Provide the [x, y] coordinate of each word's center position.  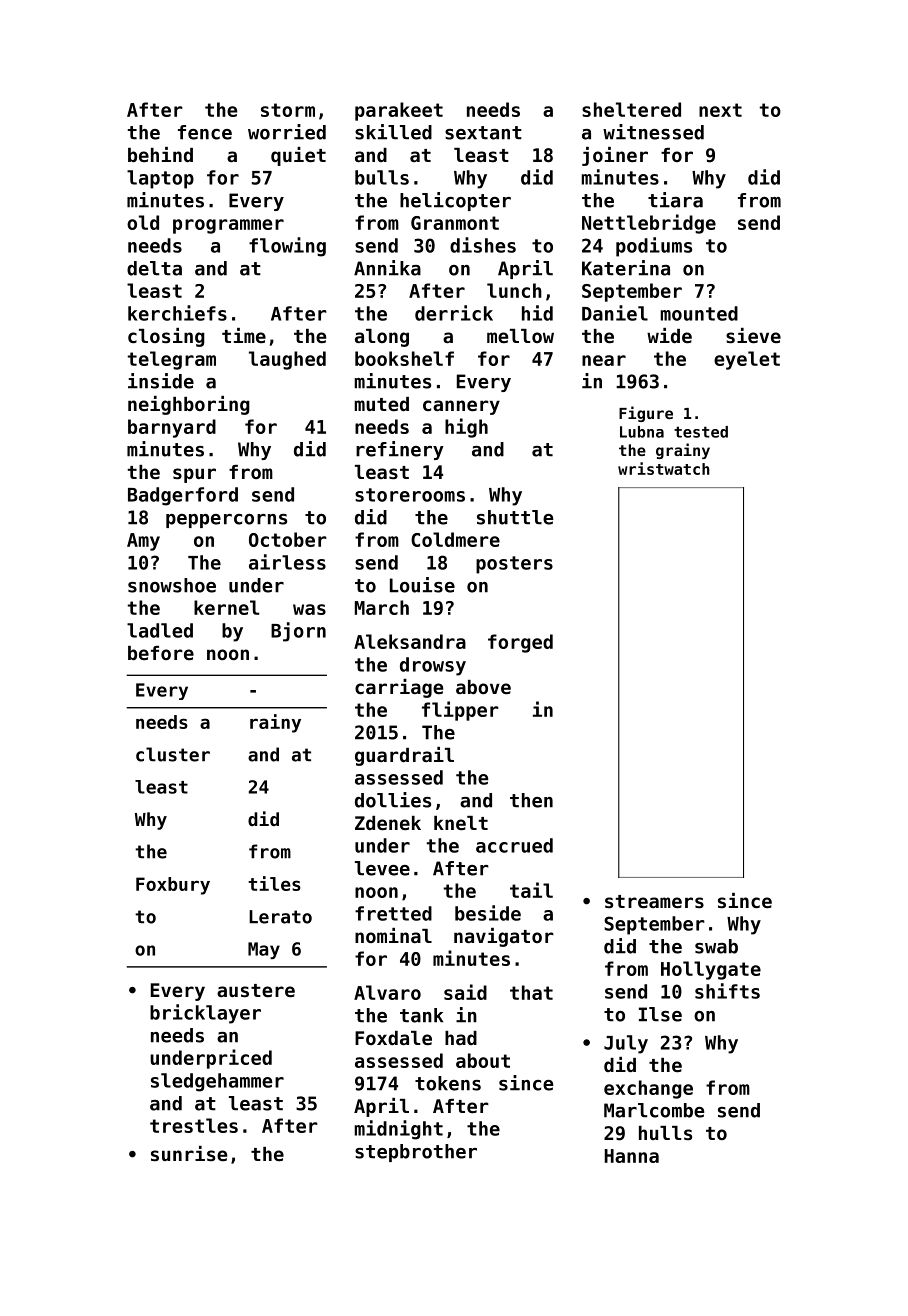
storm [288, 110]
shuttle [515, 517]
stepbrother [416, 1153]
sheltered [631, 109]
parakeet [399, 111]
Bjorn [298, 632]
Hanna [631, 1156]
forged [520, 643]
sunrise [189, 1153]
